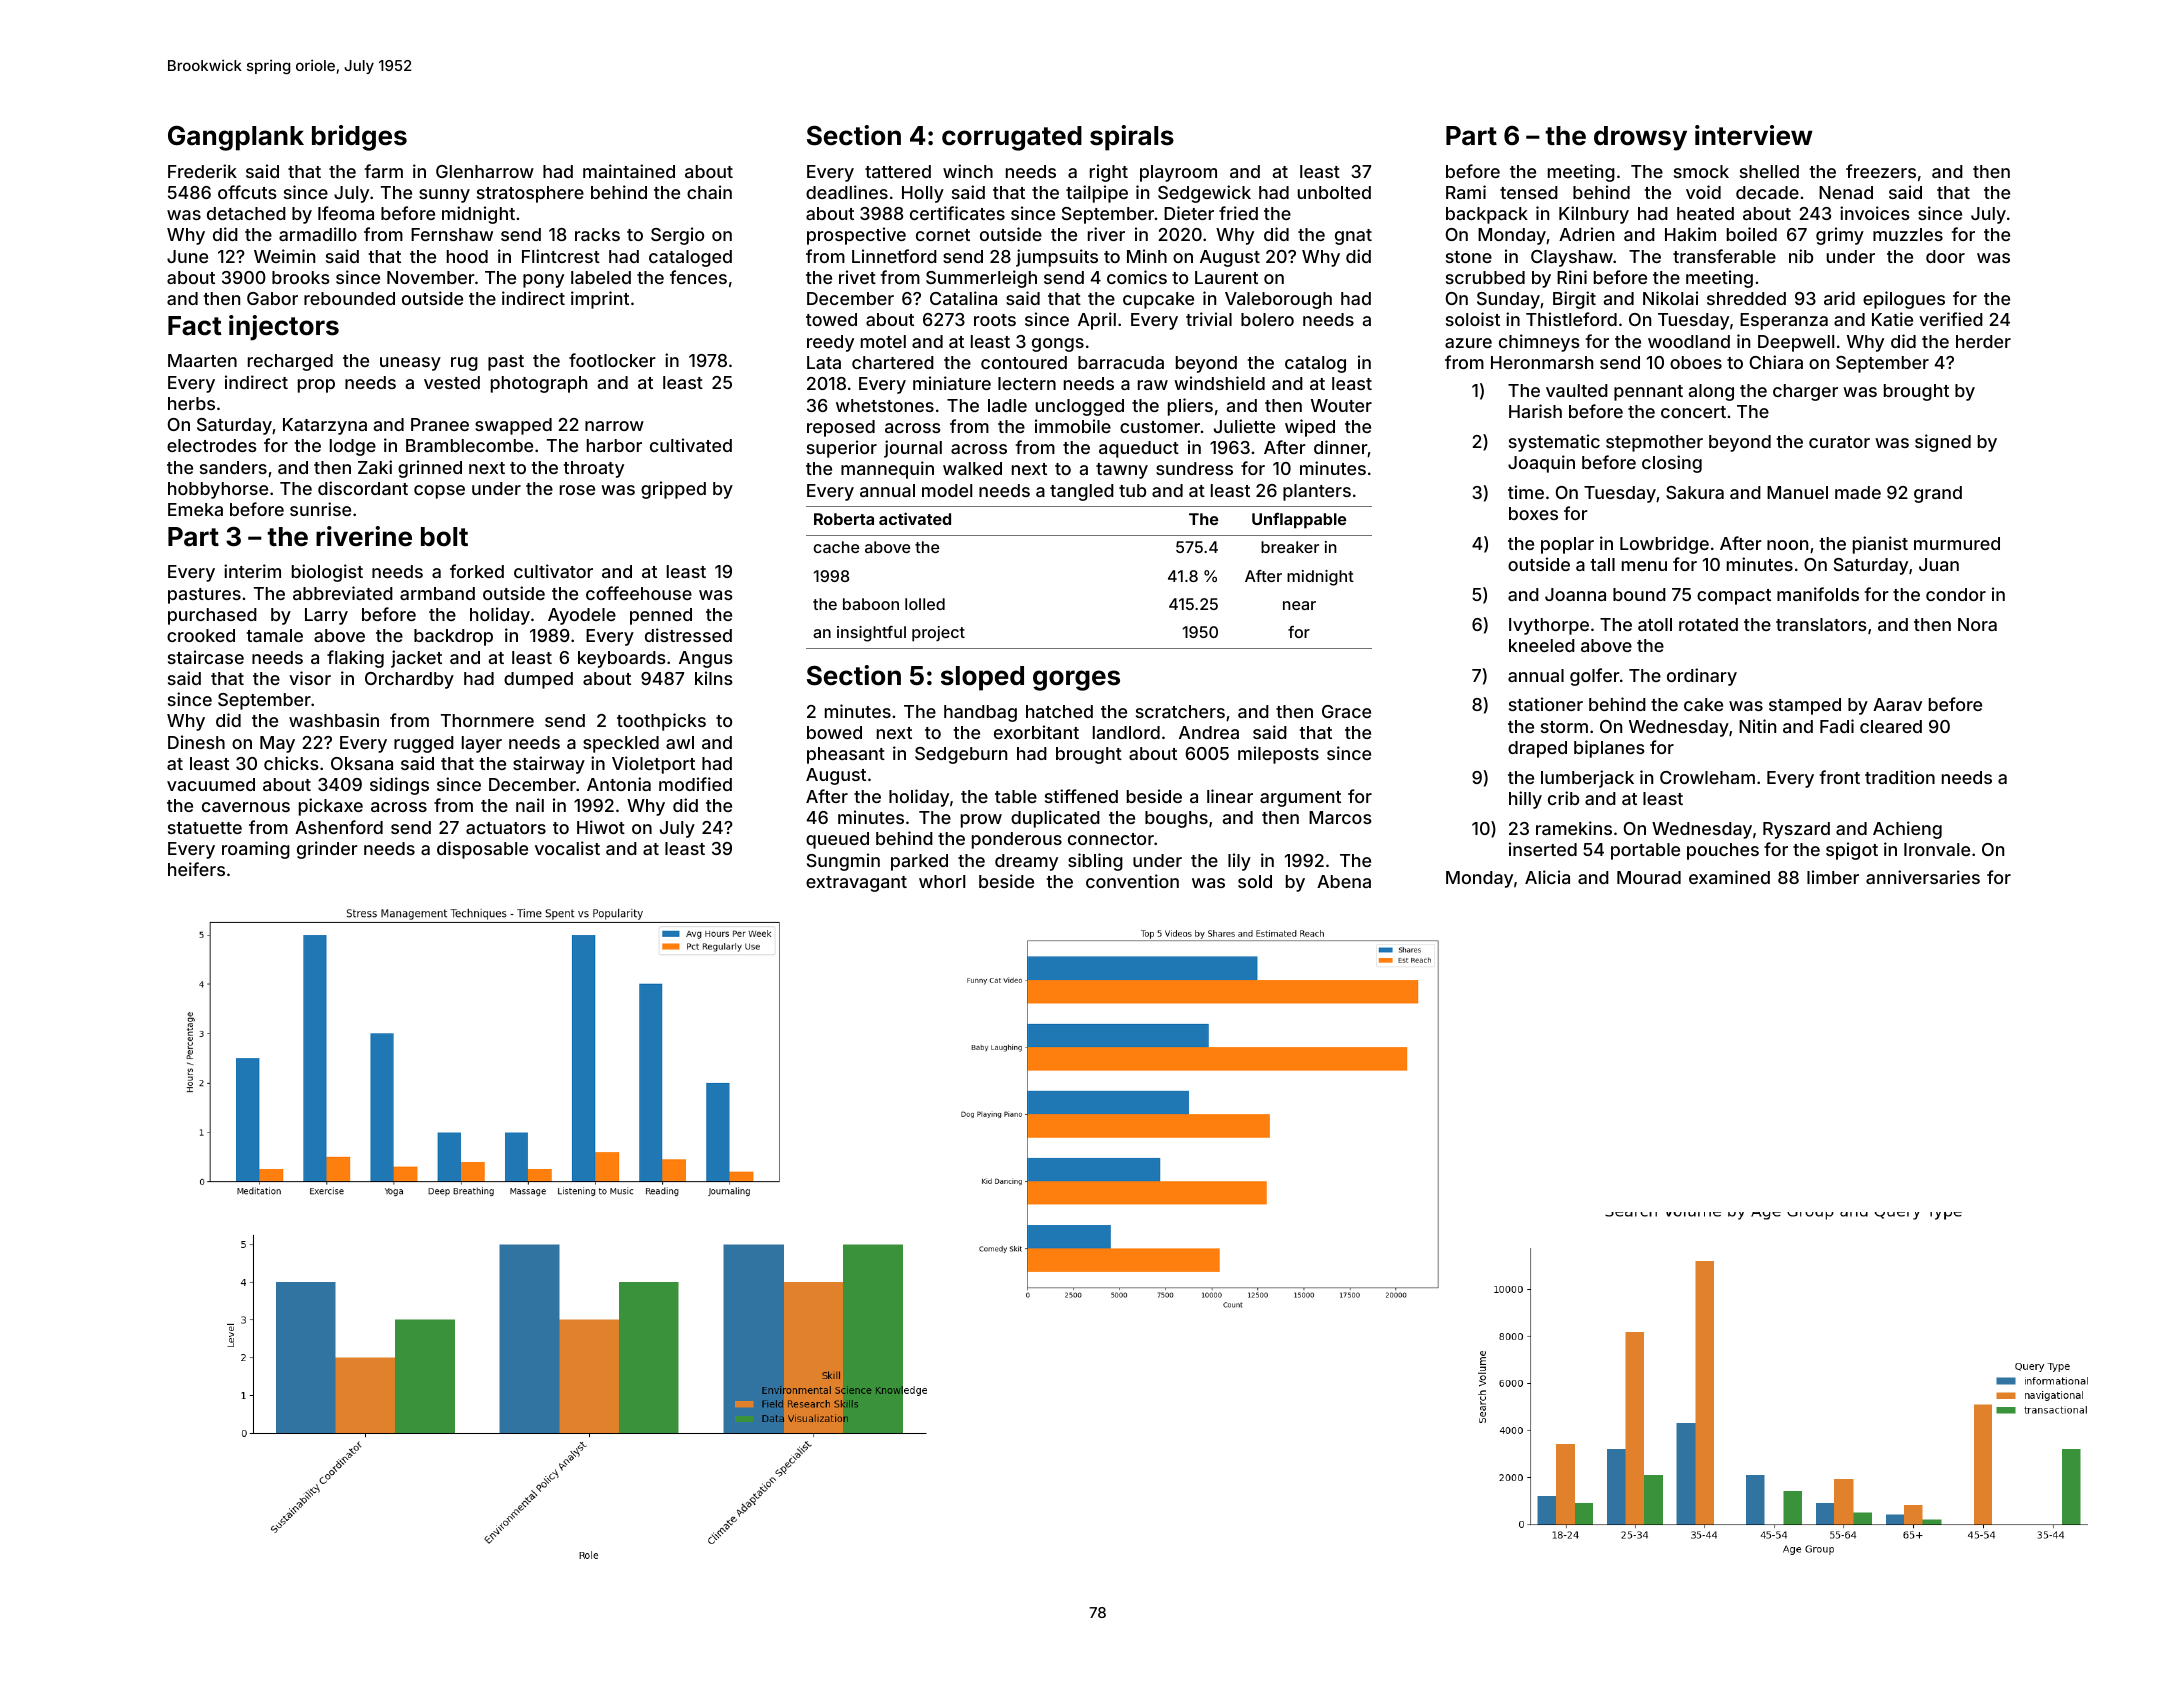 The image size is (2178, 1683). What do you see at coordinates (1672, 464) in the screenshot?
I see `closing` at bounding box center [1672, 464].
